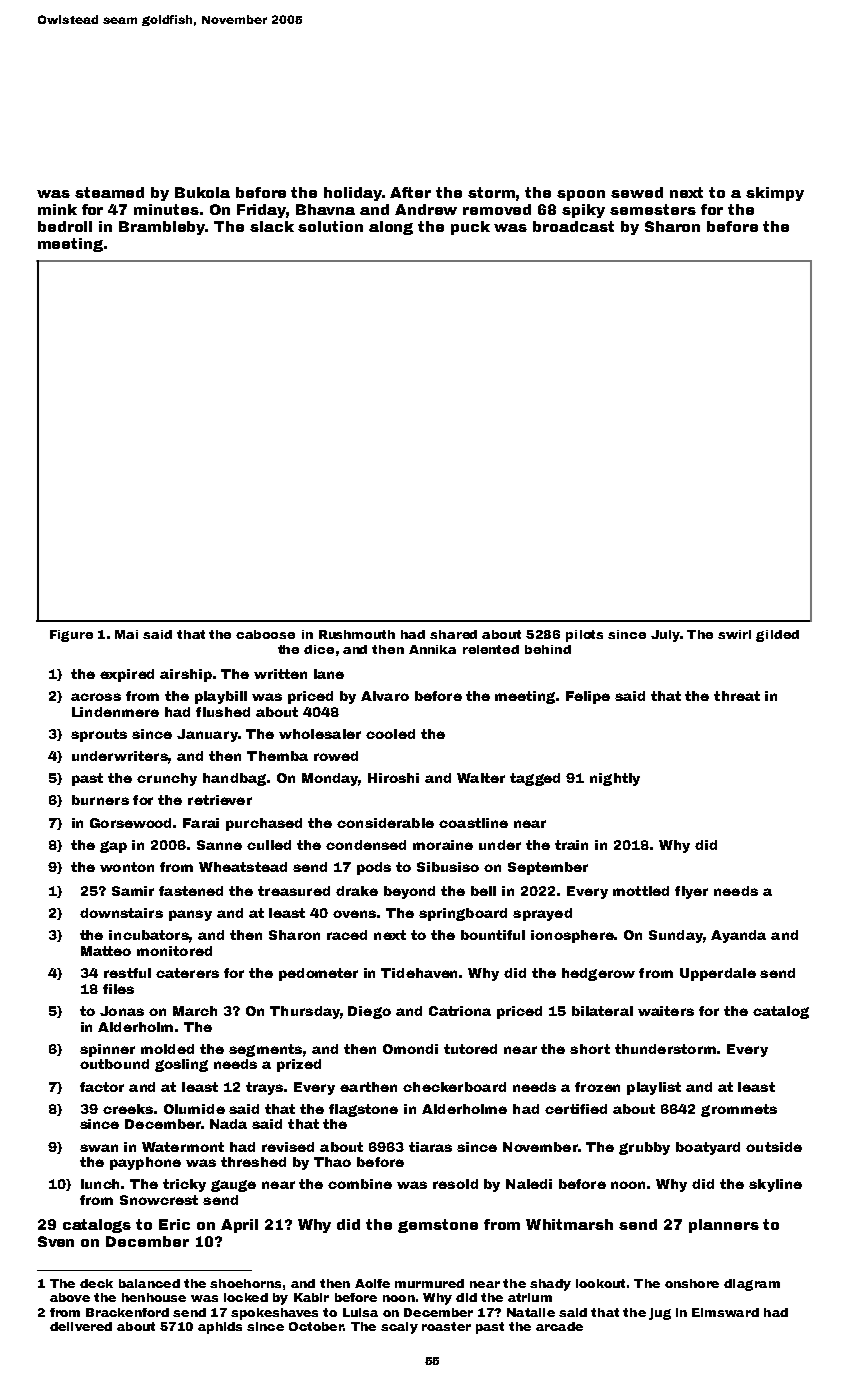 The width and height of the screenshot is (849, 1400). I want to click on gilded, so click(777, 636).
